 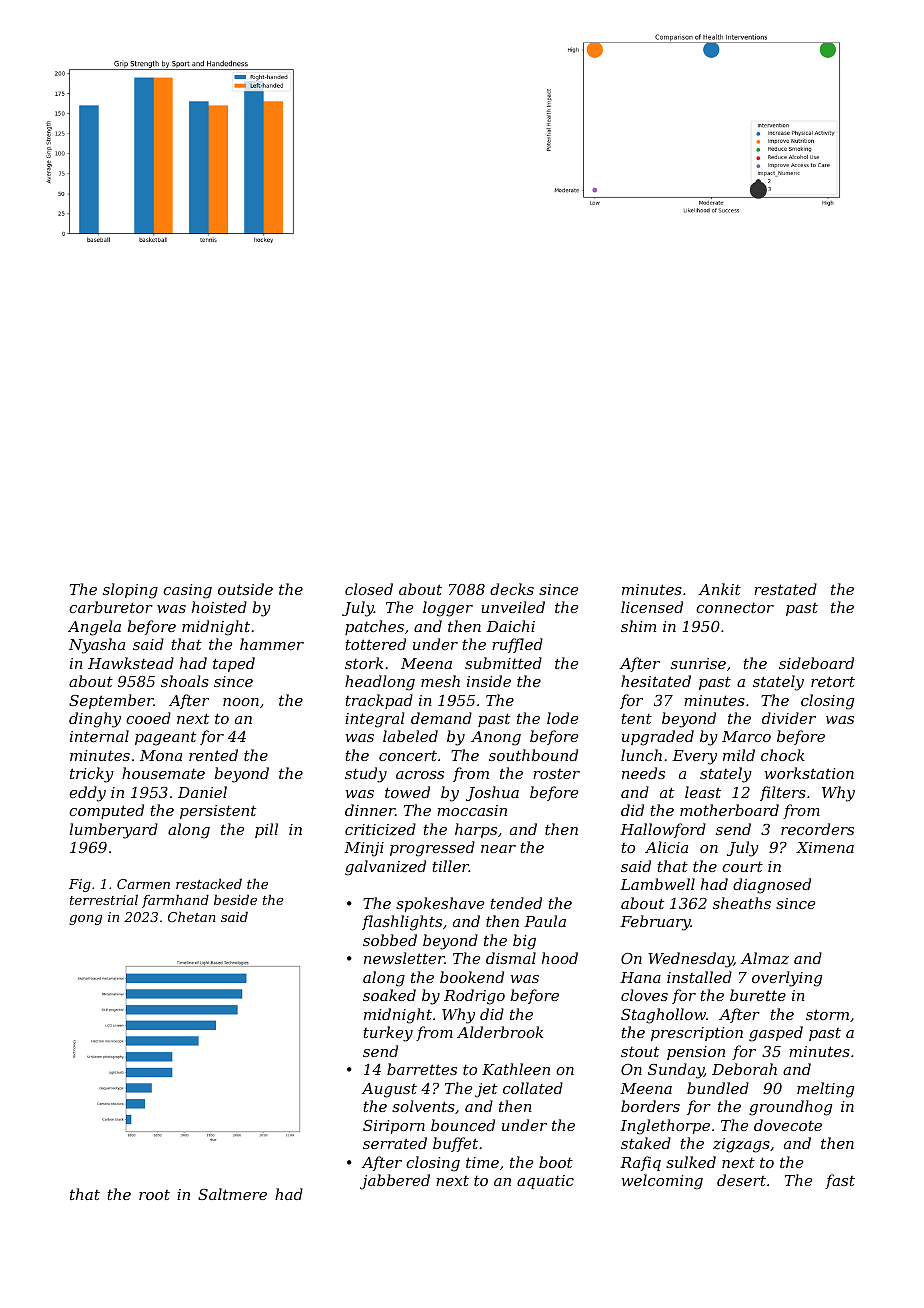 I want to click on pill, so click(x=266, y=830).
